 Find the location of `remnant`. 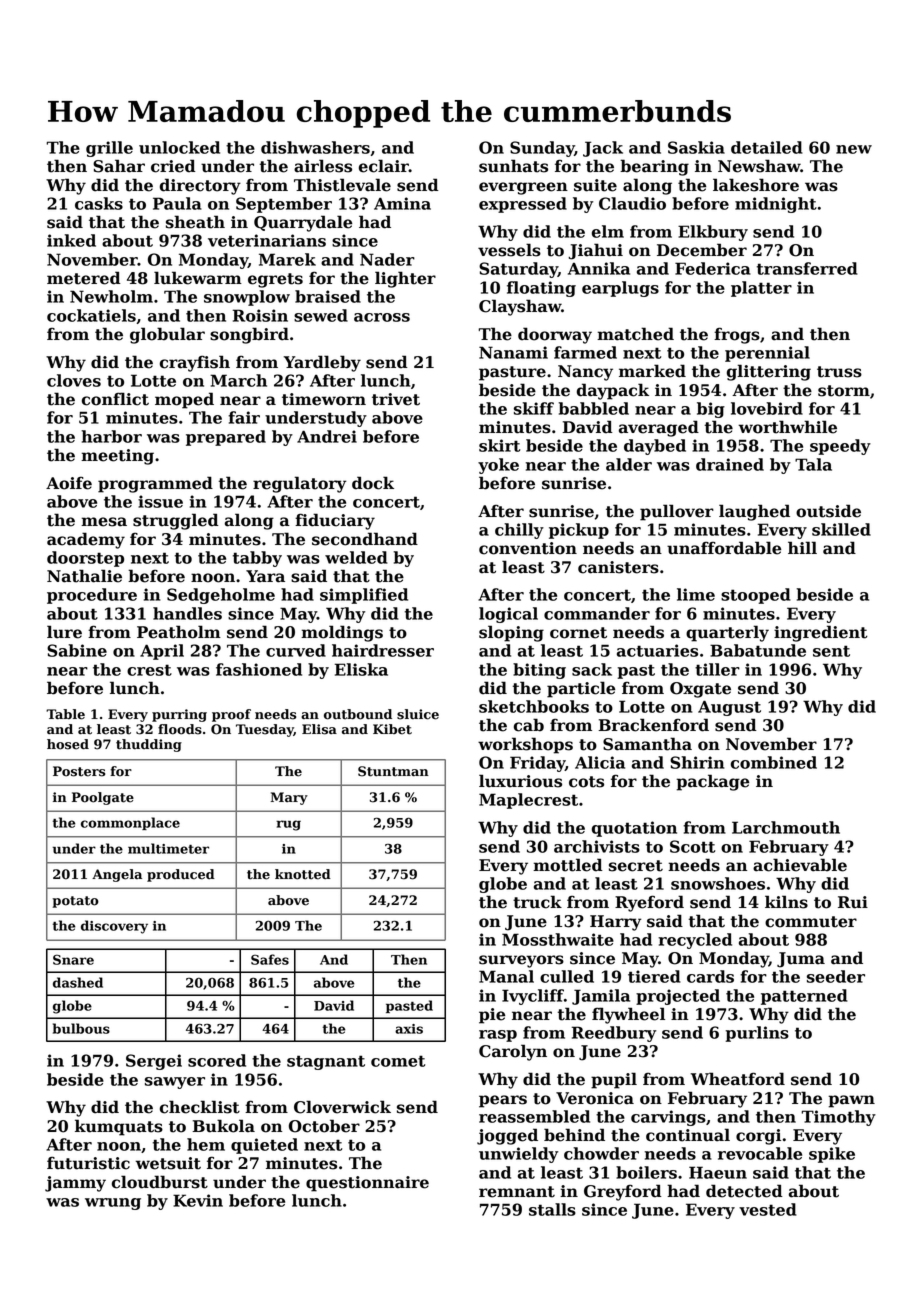

remnant is located at coordinates (517, 1192).
